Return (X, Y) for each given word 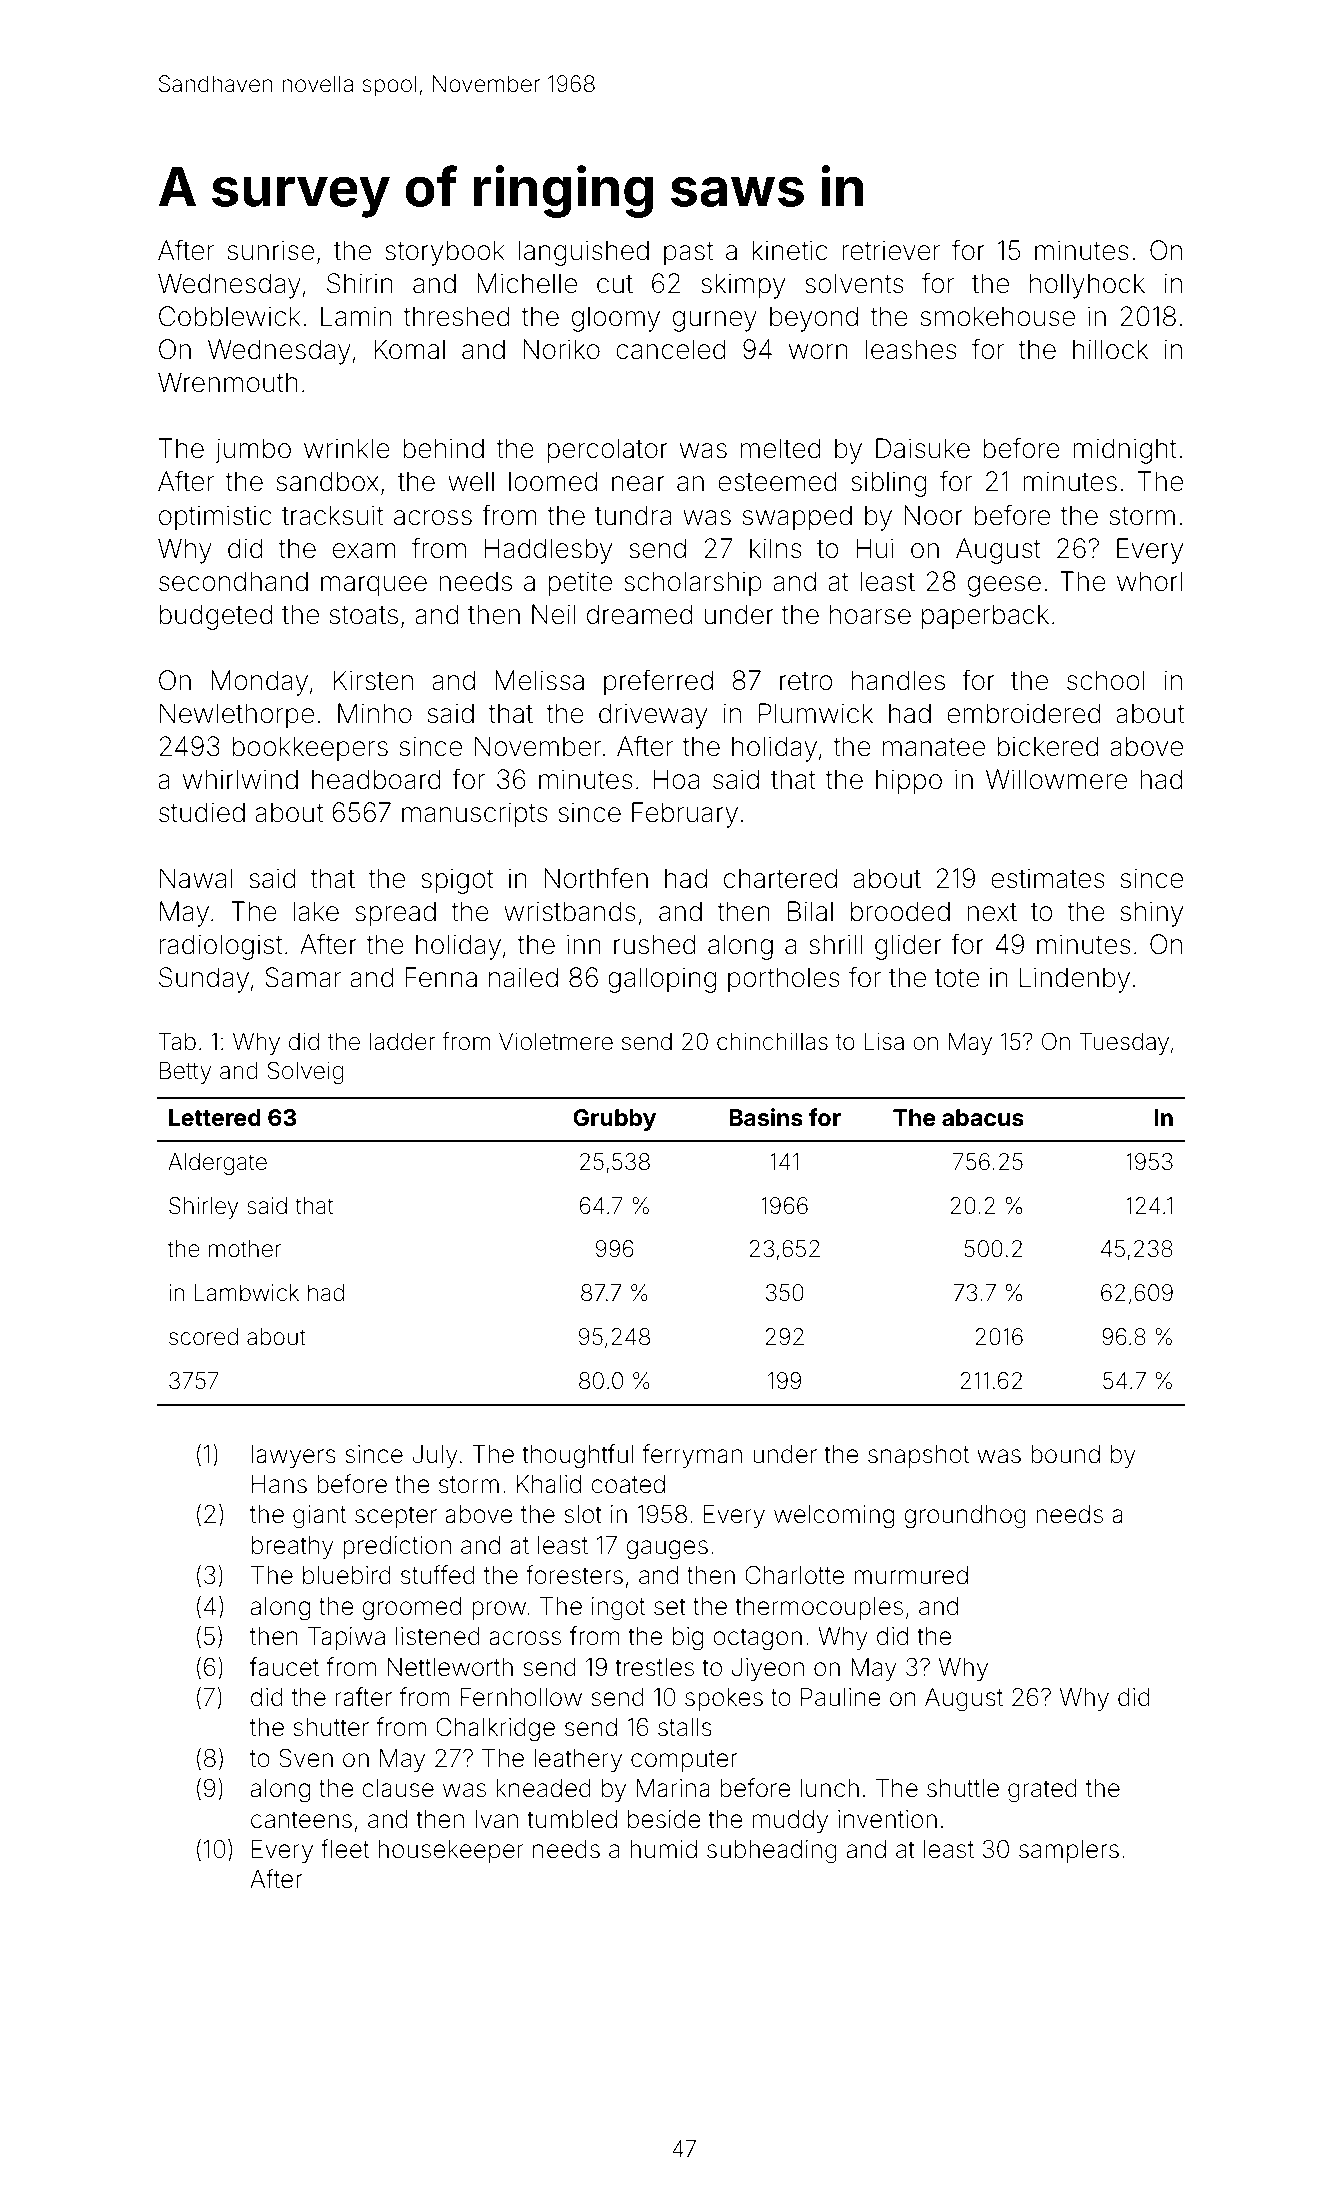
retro (806, 681)
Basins (766, 1117)
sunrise (271, 250)
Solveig (305, 1072)
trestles (654, 1667)
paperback (985, 617)
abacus (983, 1118)
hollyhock (1087, 286)
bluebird (347, 1575)
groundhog (965, 1517)
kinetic (790, 250)
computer (684, 1761)
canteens (301, 1820)
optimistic (215, 518)
